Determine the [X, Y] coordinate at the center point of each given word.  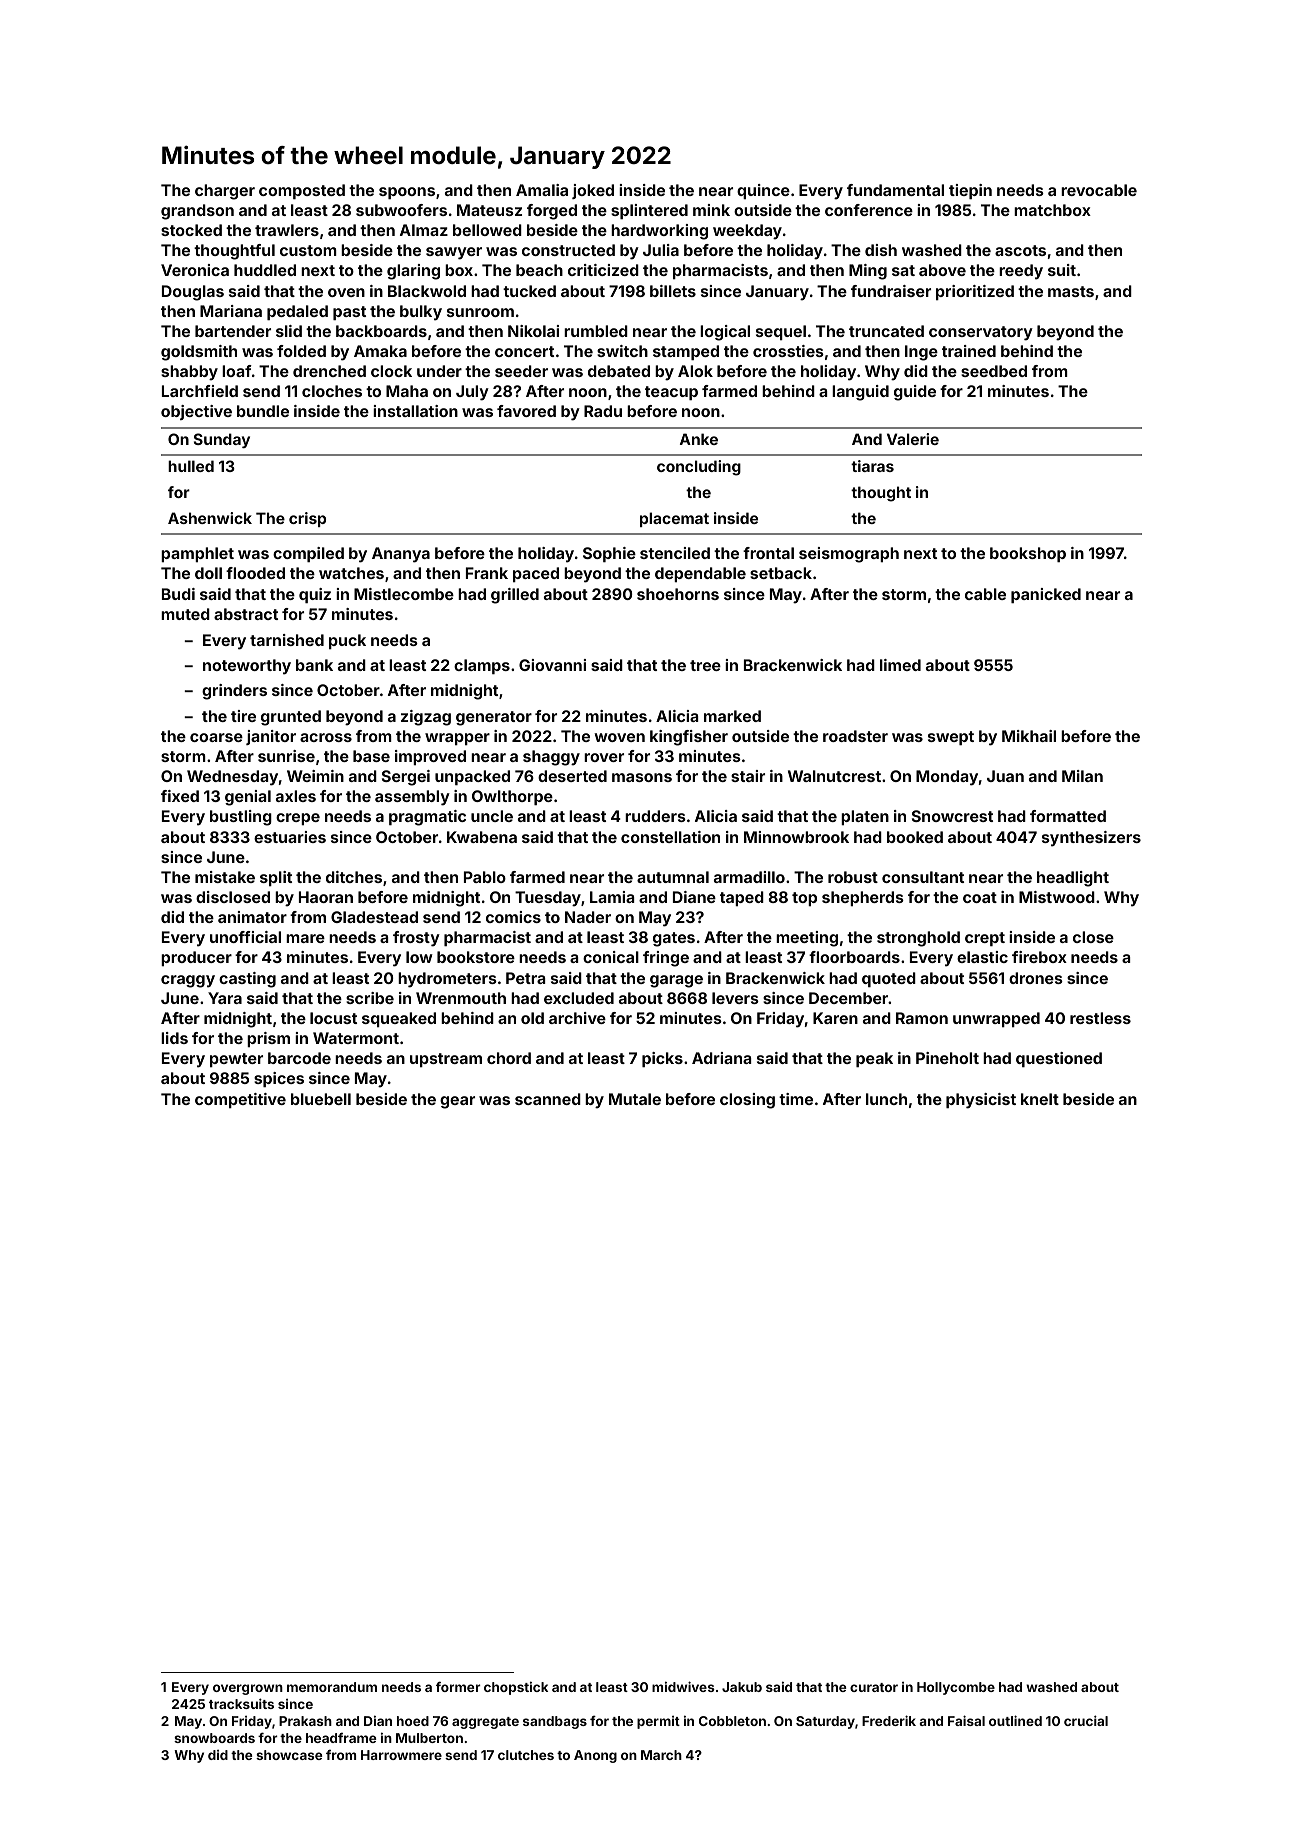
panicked [1046, 595]
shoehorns [678, 594]
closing [747, 1101]
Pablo [485, 877]
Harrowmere [401, 1755]
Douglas [193, 293]
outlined [1015, 1720]
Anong [595, 1756]
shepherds [863, 898]
